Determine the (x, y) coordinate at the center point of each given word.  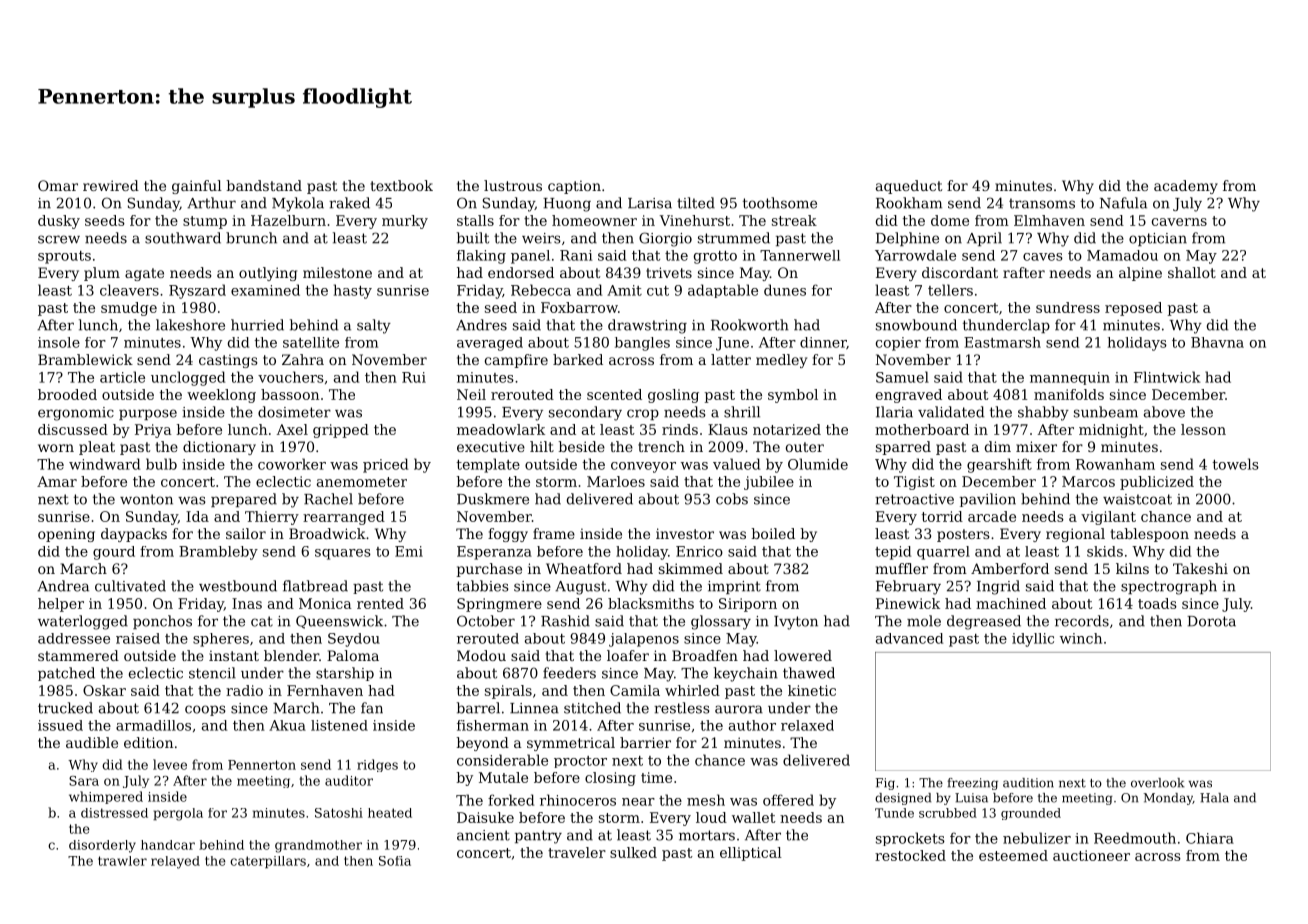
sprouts (64, 257)
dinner (823, 343)
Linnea (534, 708)
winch (1081, 638)
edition (148, 742)
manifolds (1069, 394)
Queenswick (339, 622)
